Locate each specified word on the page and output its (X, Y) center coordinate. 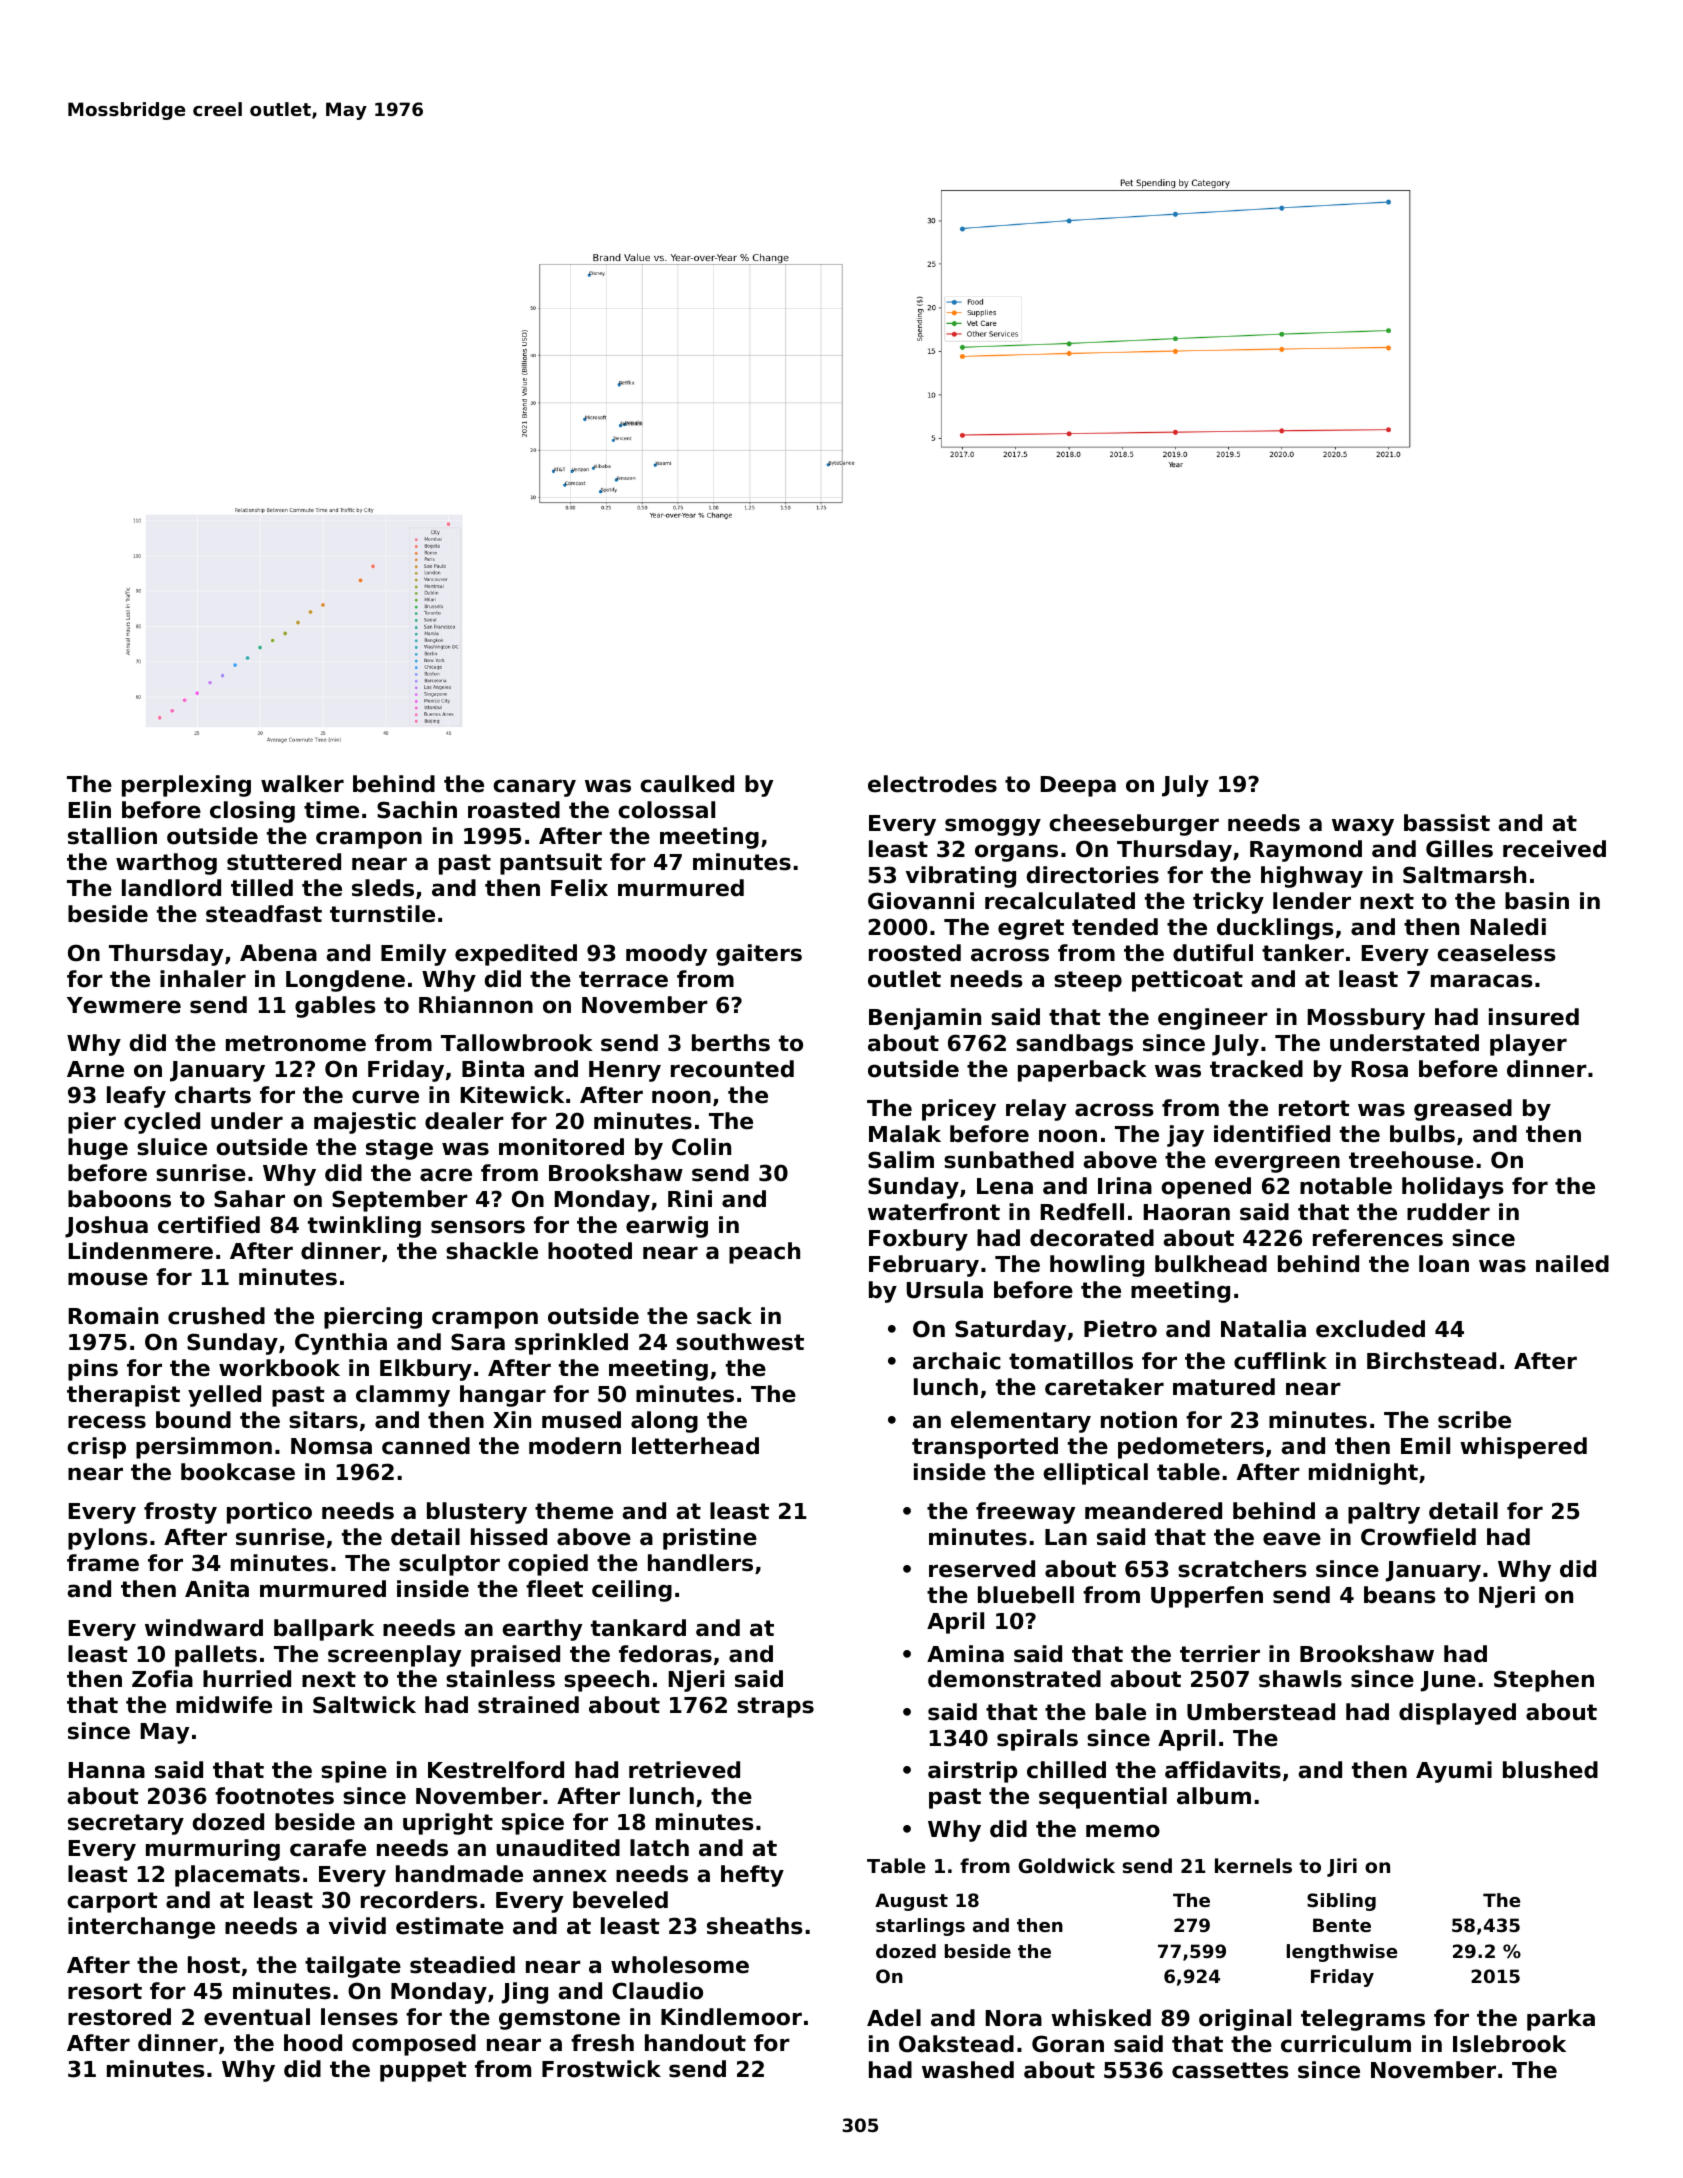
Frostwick (601, 2069)
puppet (423, 2071)
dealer (464, 1121)
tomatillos (1071, 1361)
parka (1561, 2020)
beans (1400, 1595)
